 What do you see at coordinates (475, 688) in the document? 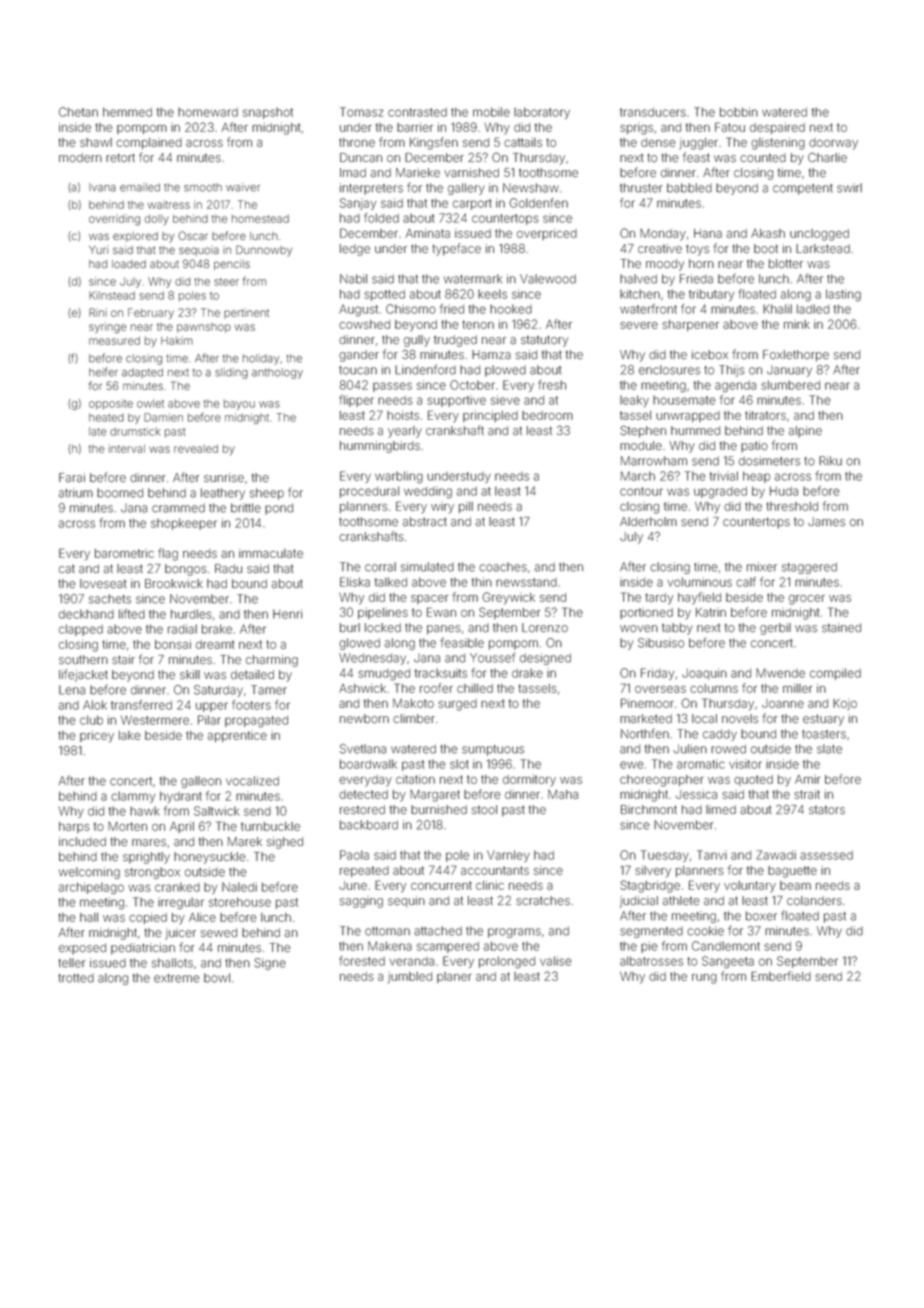
I see `chilled` at bounding box center [475, 688].
